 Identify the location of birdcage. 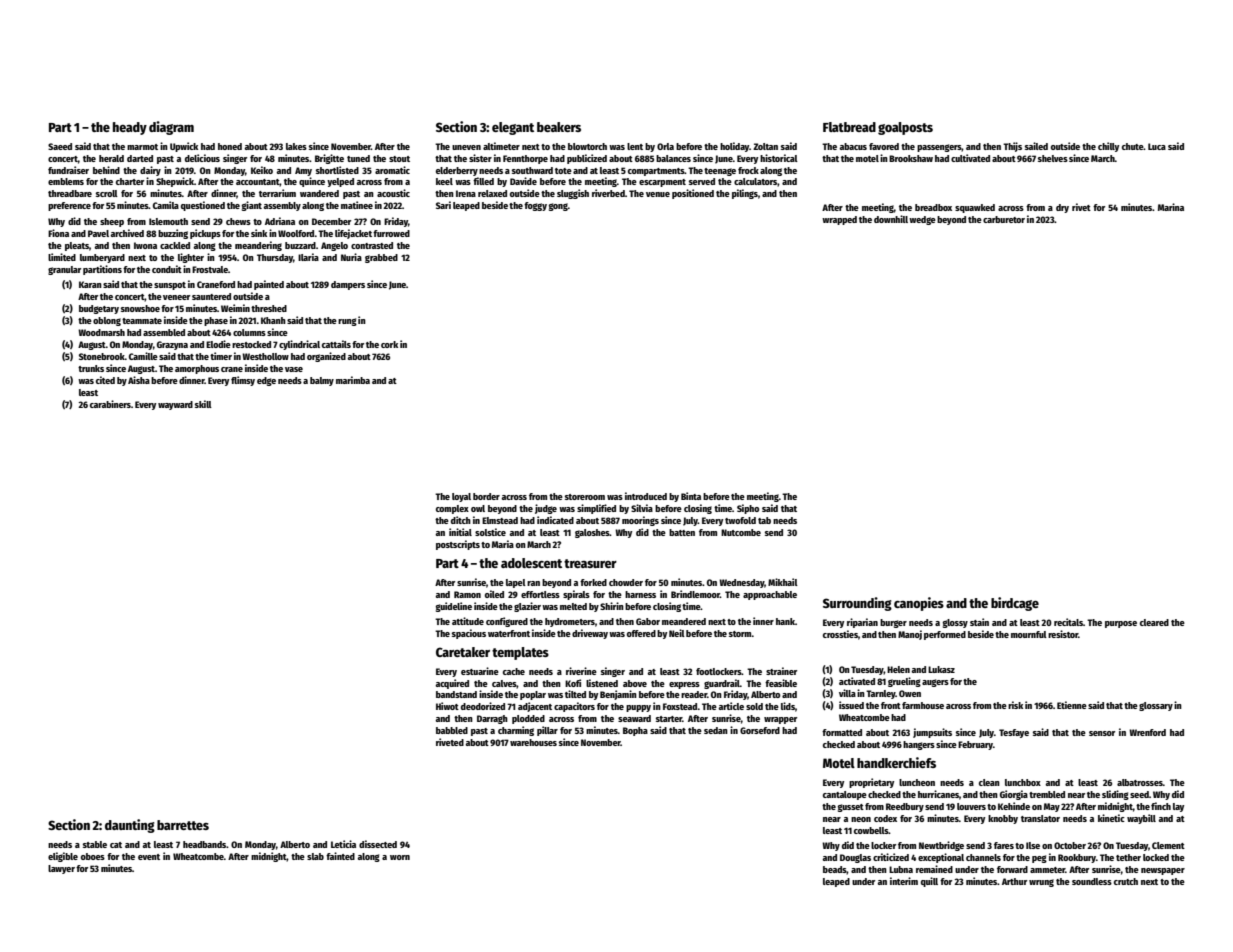
(1015, 604).
